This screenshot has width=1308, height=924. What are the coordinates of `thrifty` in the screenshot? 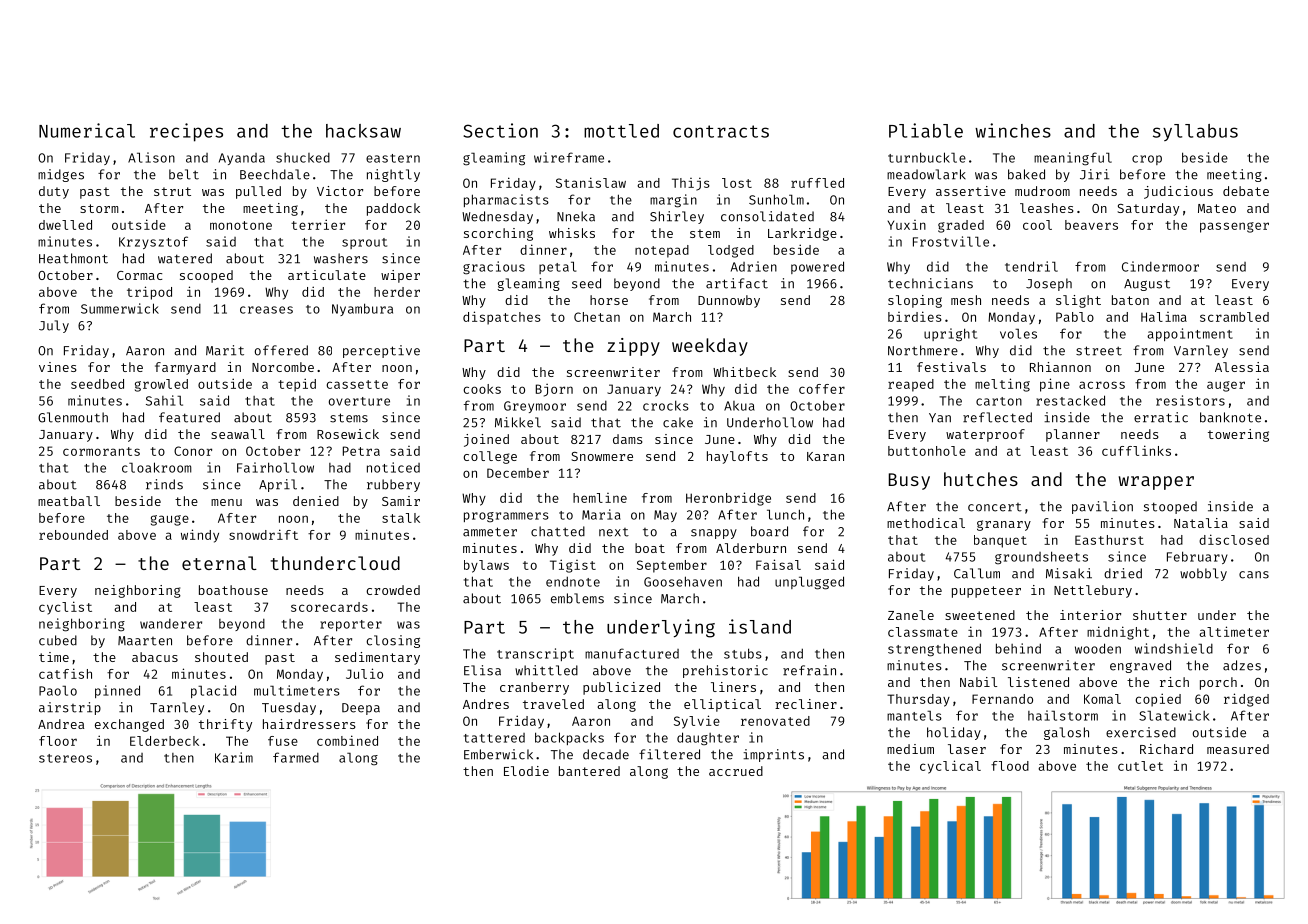 It's located at (225, 725).
